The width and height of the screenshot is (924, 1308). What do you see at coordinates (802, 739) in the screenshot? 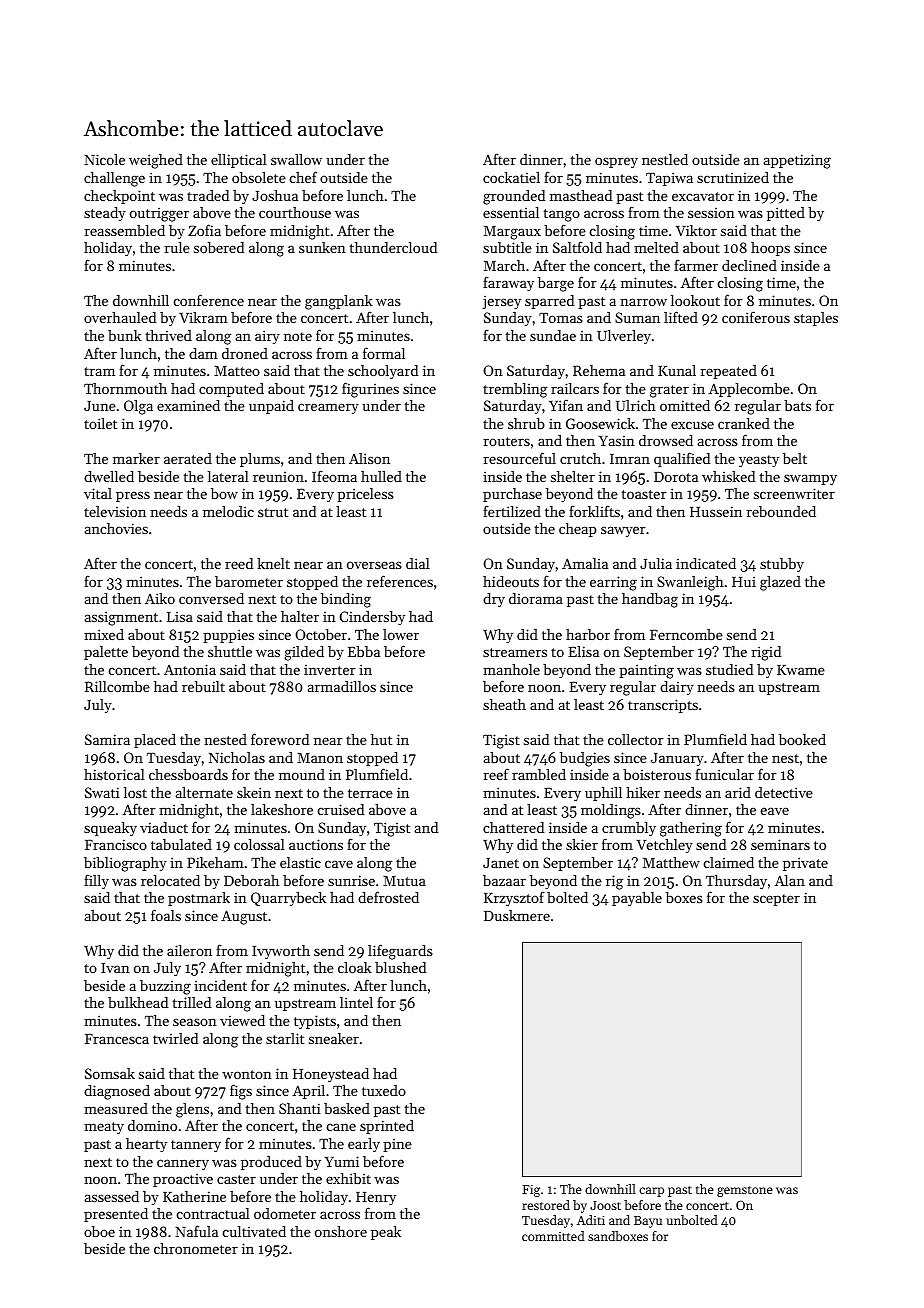
I see `booked` at bounding box center [802, 739].
